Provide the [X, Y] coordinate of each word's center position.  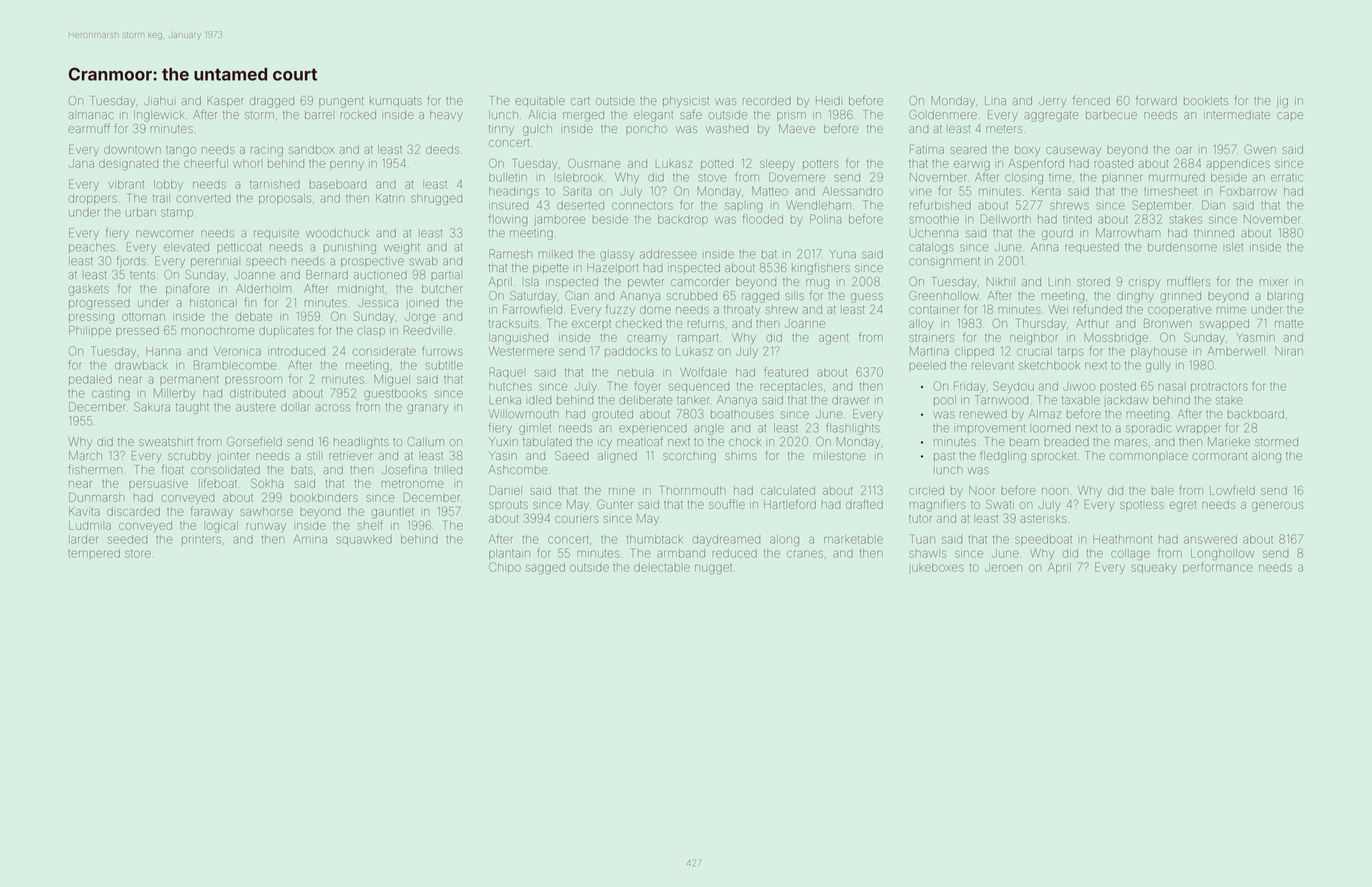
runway [266, 527]
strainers [931, 338]
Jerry [1052, 102]
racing [267, 152]
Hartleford [790, 504]
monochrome [217, 330]
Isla [532, 282]
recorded [767, 101]
